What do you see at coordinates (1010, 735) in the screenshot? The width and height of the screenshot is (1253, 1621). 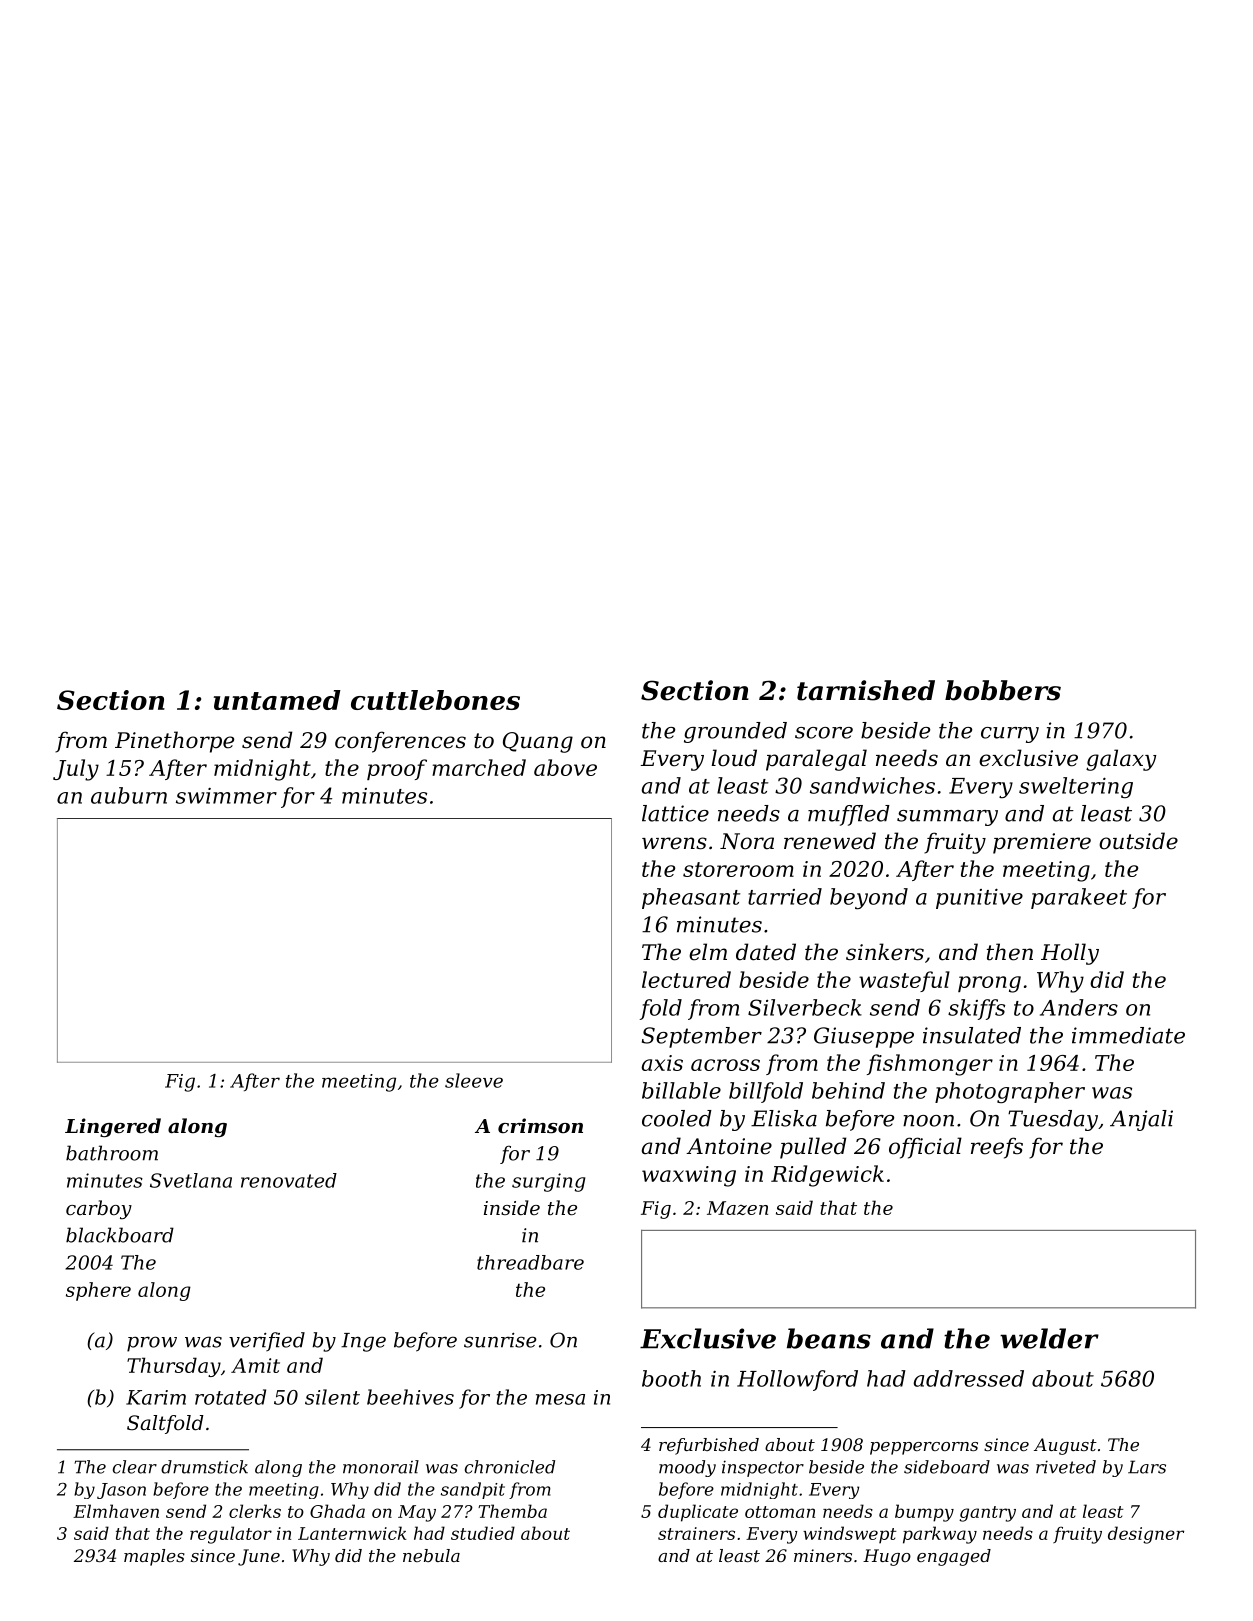 I see `curry` at bounding box center [1010, 735].
